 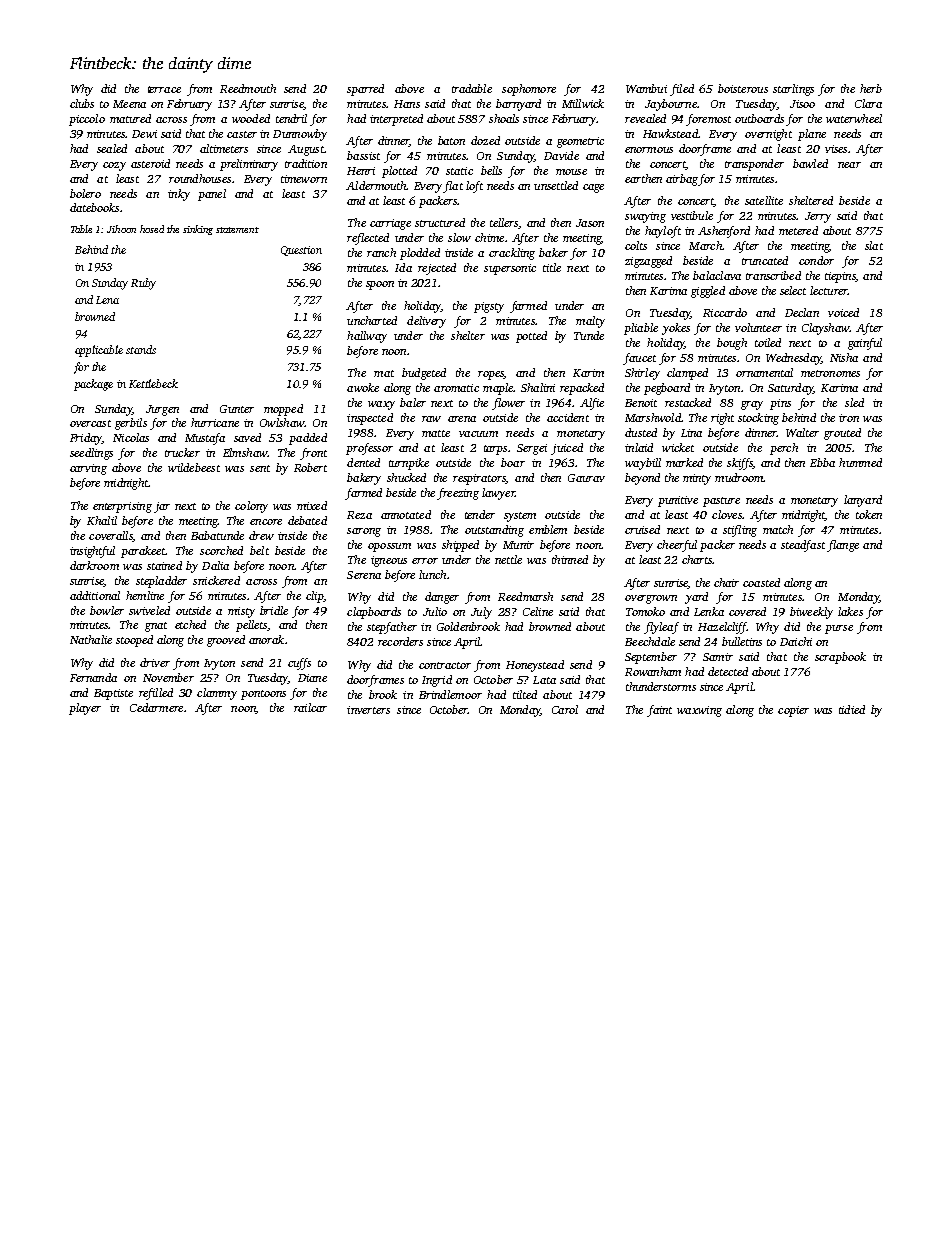 What do you see at coordinates (299, 664) in the screenshot?
I see `cuffs` at bounding box center [299, 664].
